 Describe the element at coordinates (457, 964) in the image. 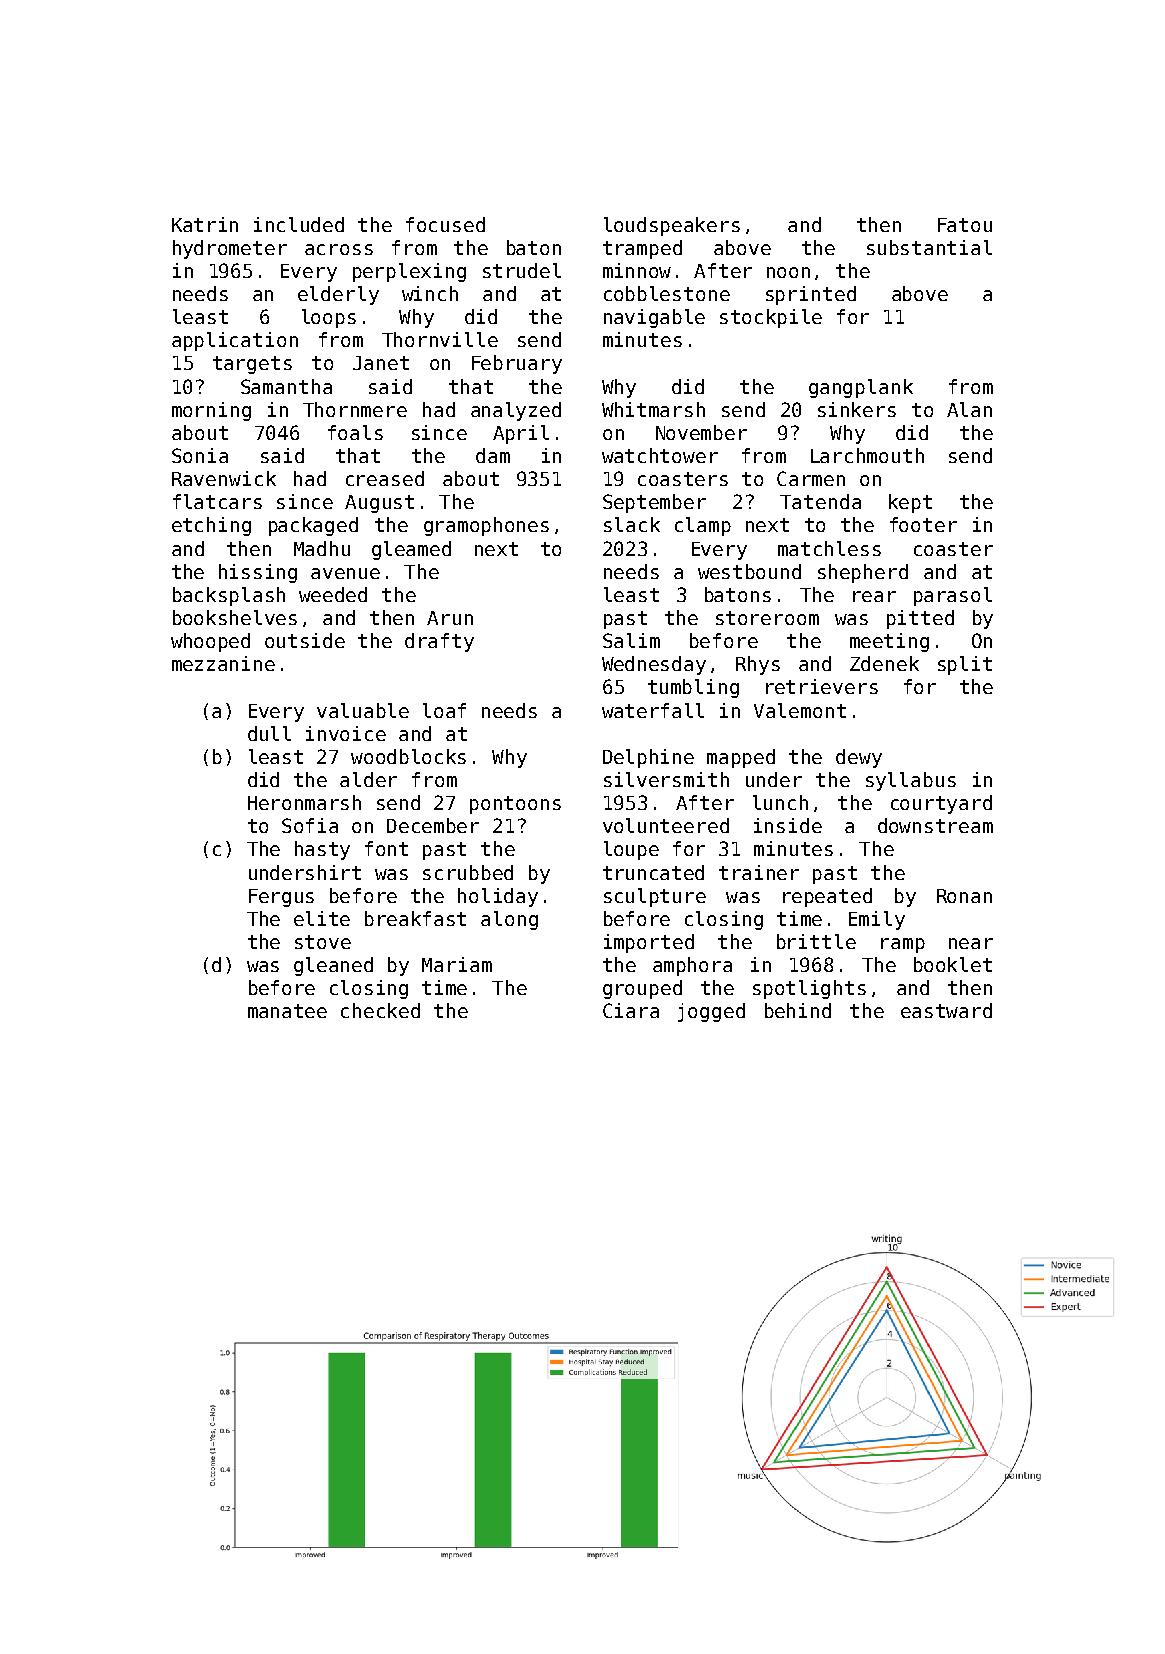

I see `Mariam` at that location.
